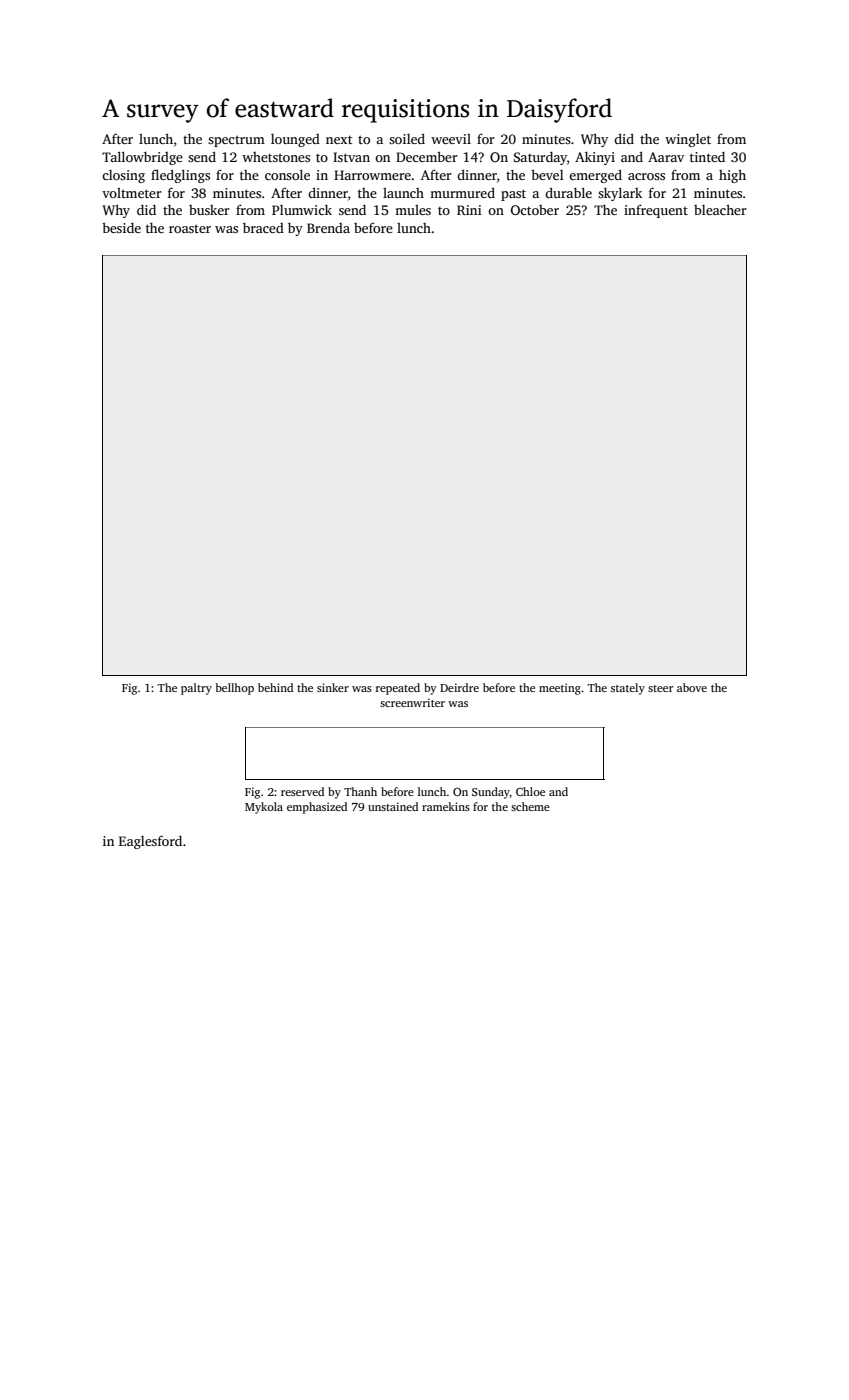 The image size is (849, 1400). I want to click on Eaglesford, so click(150, 842).
